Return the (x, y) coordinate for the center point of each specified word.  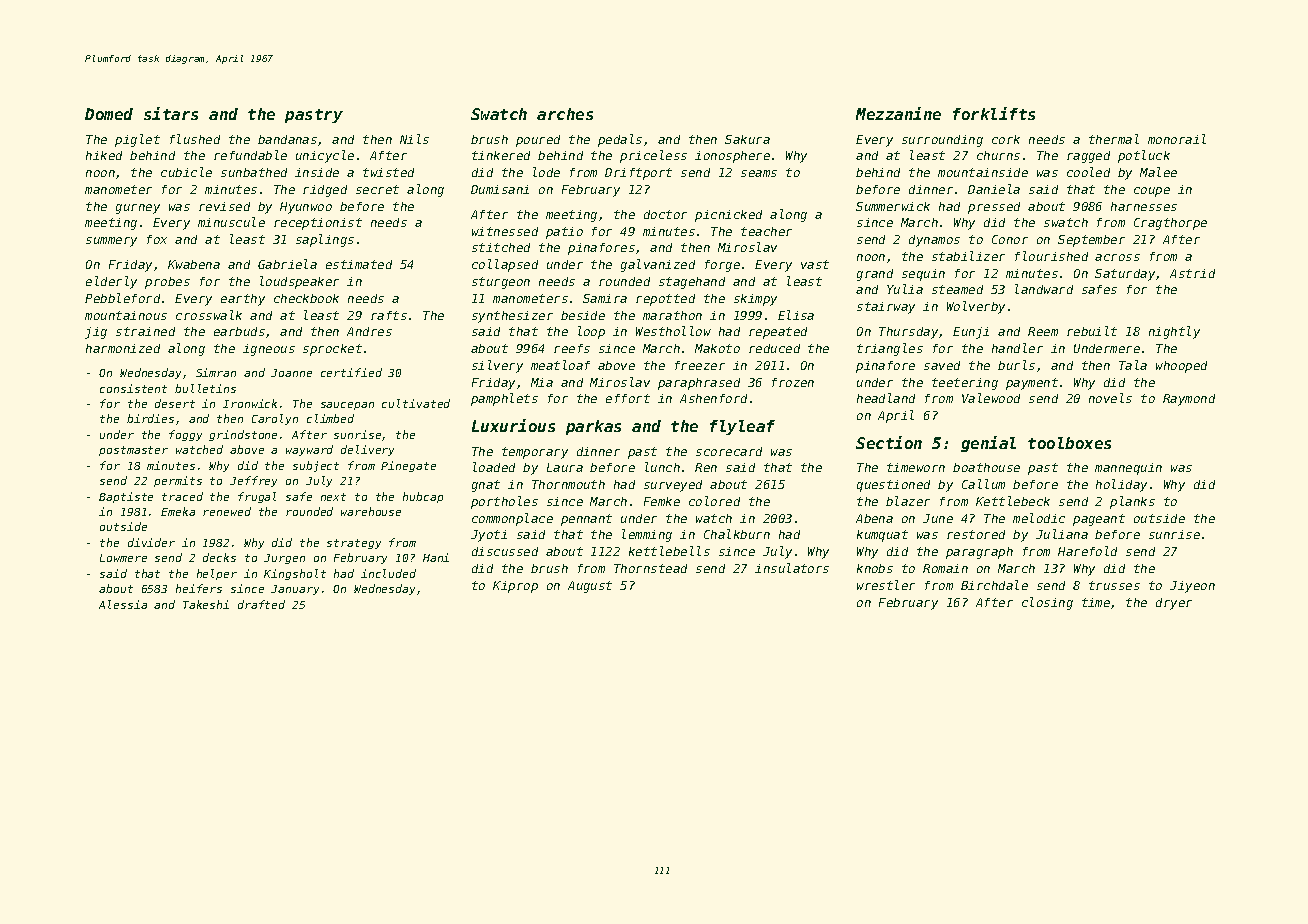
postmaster (133, 451)
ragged (1088, 157)
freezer (700, 365)
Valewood (991, 398)
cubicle (186, 172)
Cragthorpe (1170, 224)
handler (1017, 348)
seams (759, 173)
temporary (535, 453)
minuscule (231, 222)
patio (564, 233)
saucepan (347, 406)
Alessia (123, 604)
